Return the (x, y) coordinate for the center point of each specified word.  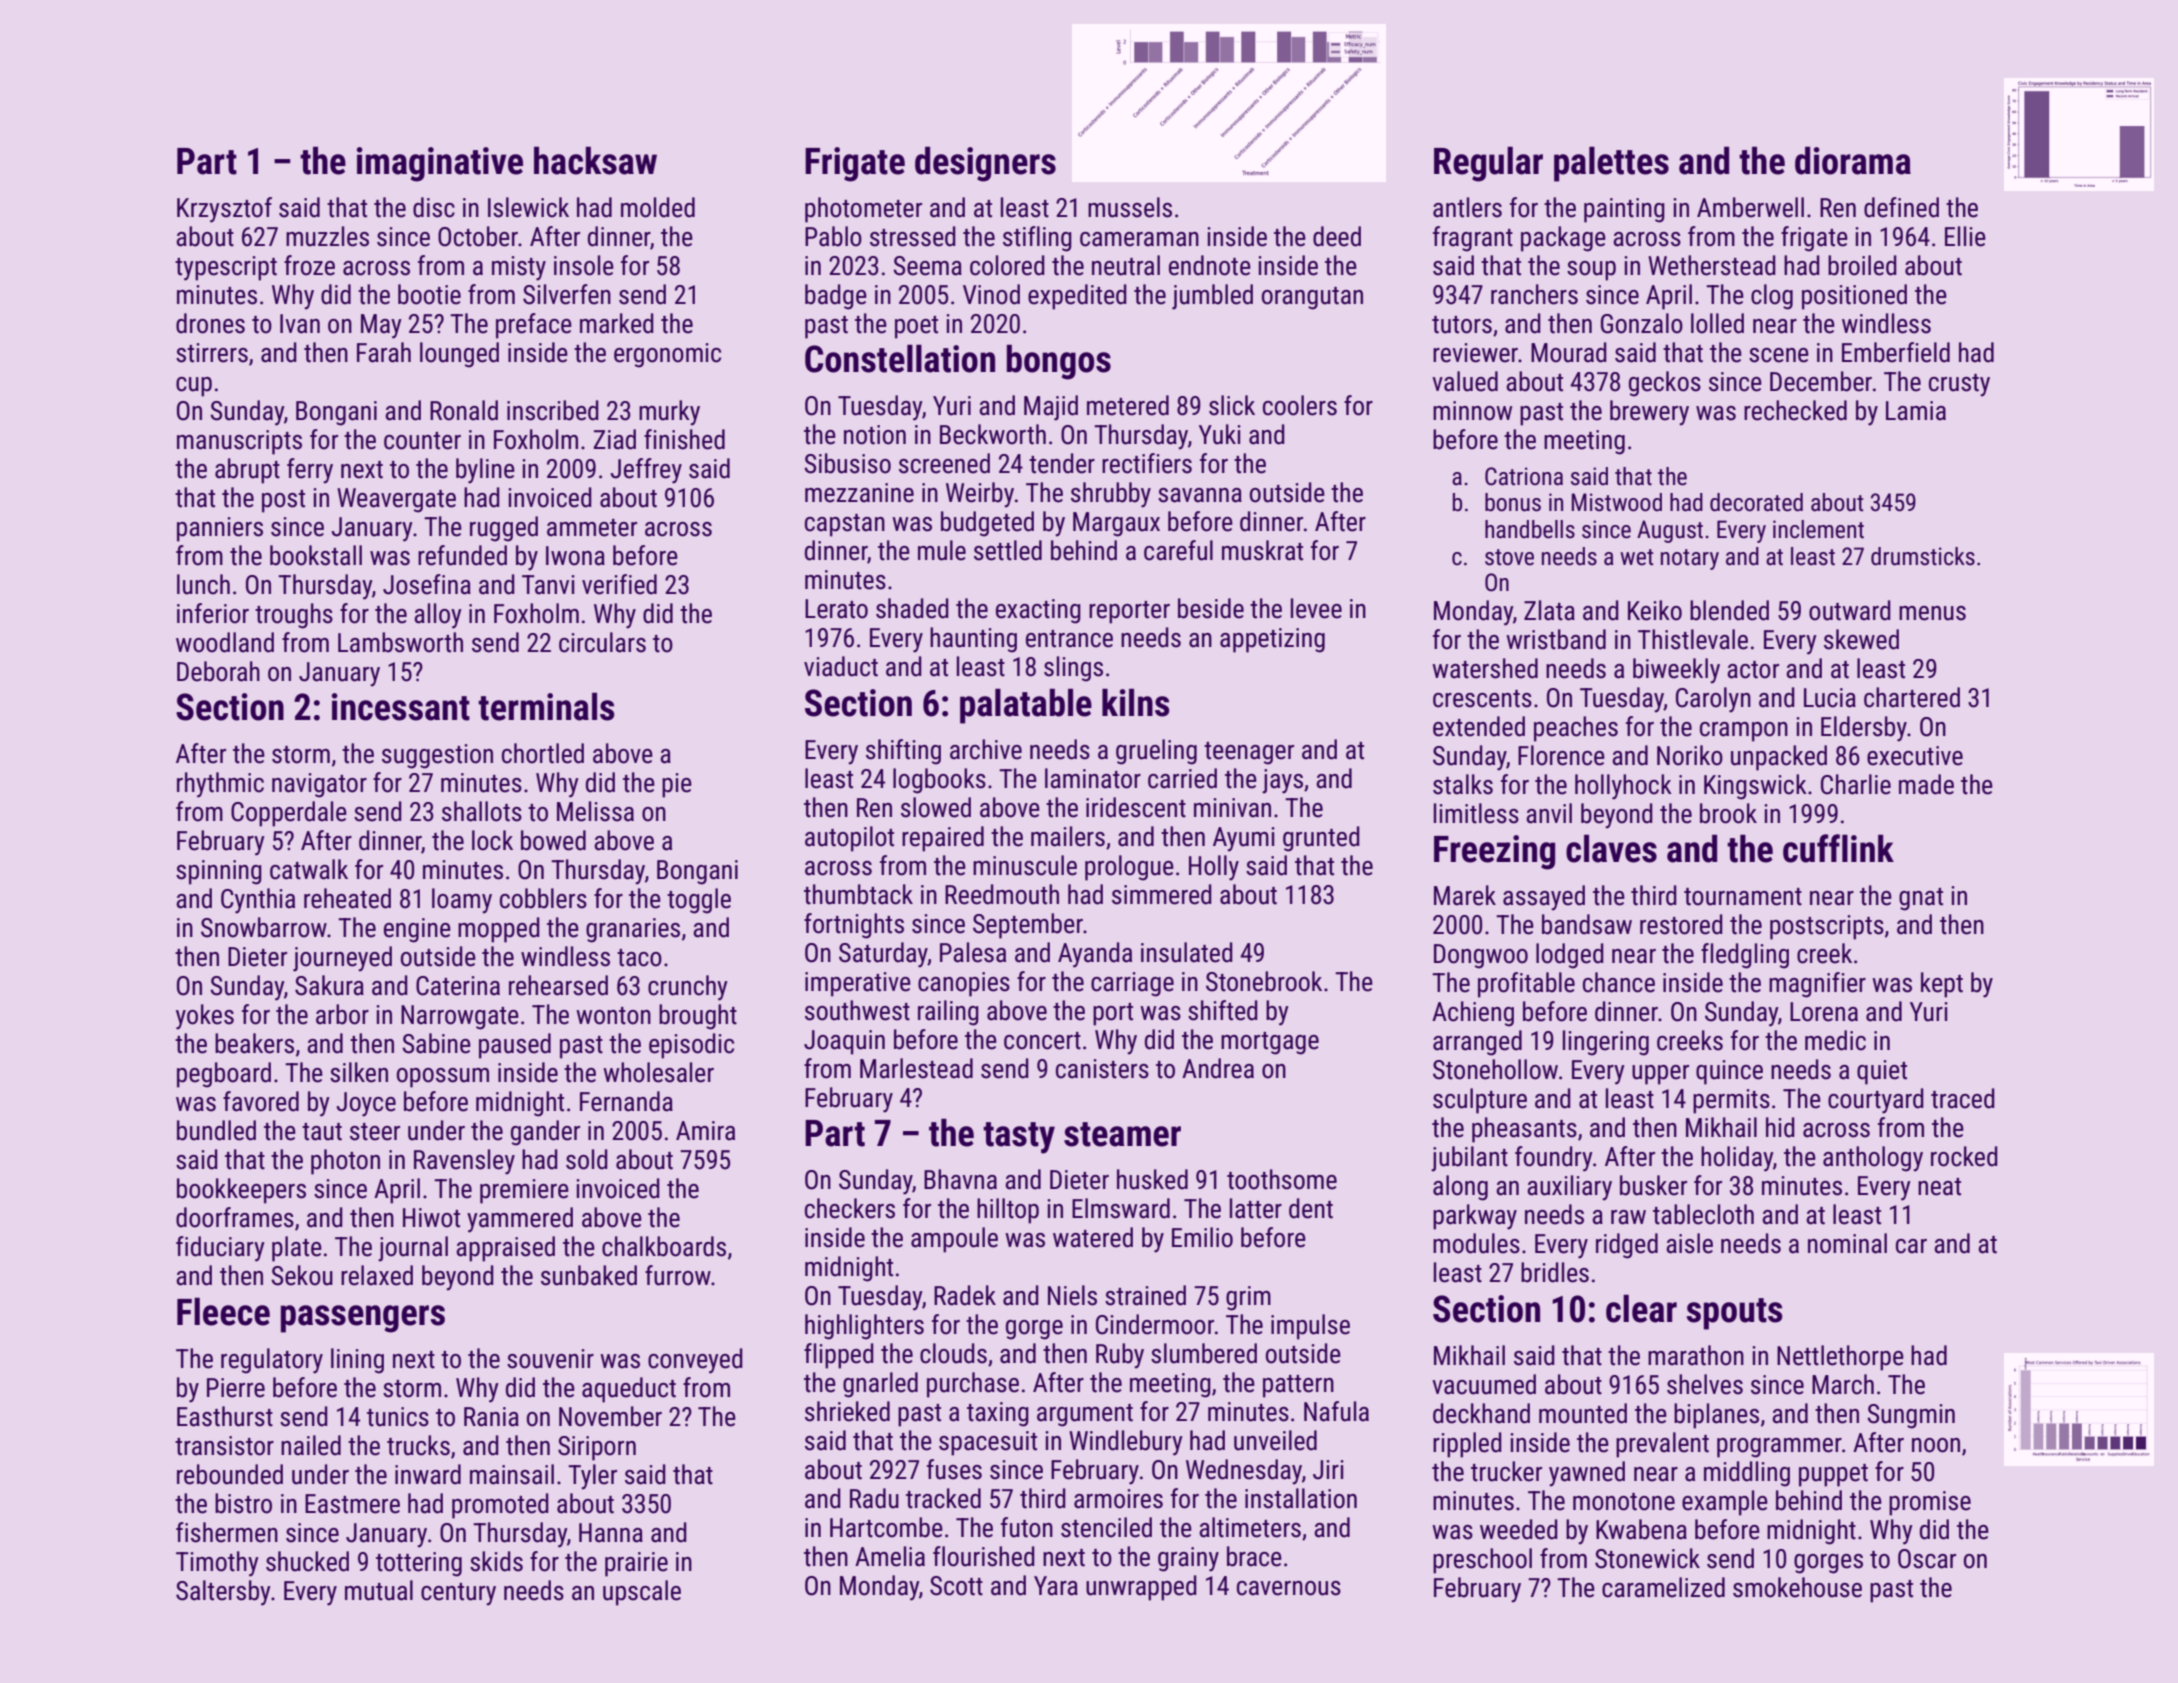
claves (1611, 848)
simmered (1162, 894)
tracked (943, 1498)
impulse (1310, 1327)
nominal (1847, 1243)
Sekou (302, 1275)
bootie (429, 294)
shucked (307, 1561)
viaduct (841, 666)
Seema (927, 266)
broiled (1862, 265)
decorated (1756, 502)
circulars (602, 642)
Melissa (595, 811)
